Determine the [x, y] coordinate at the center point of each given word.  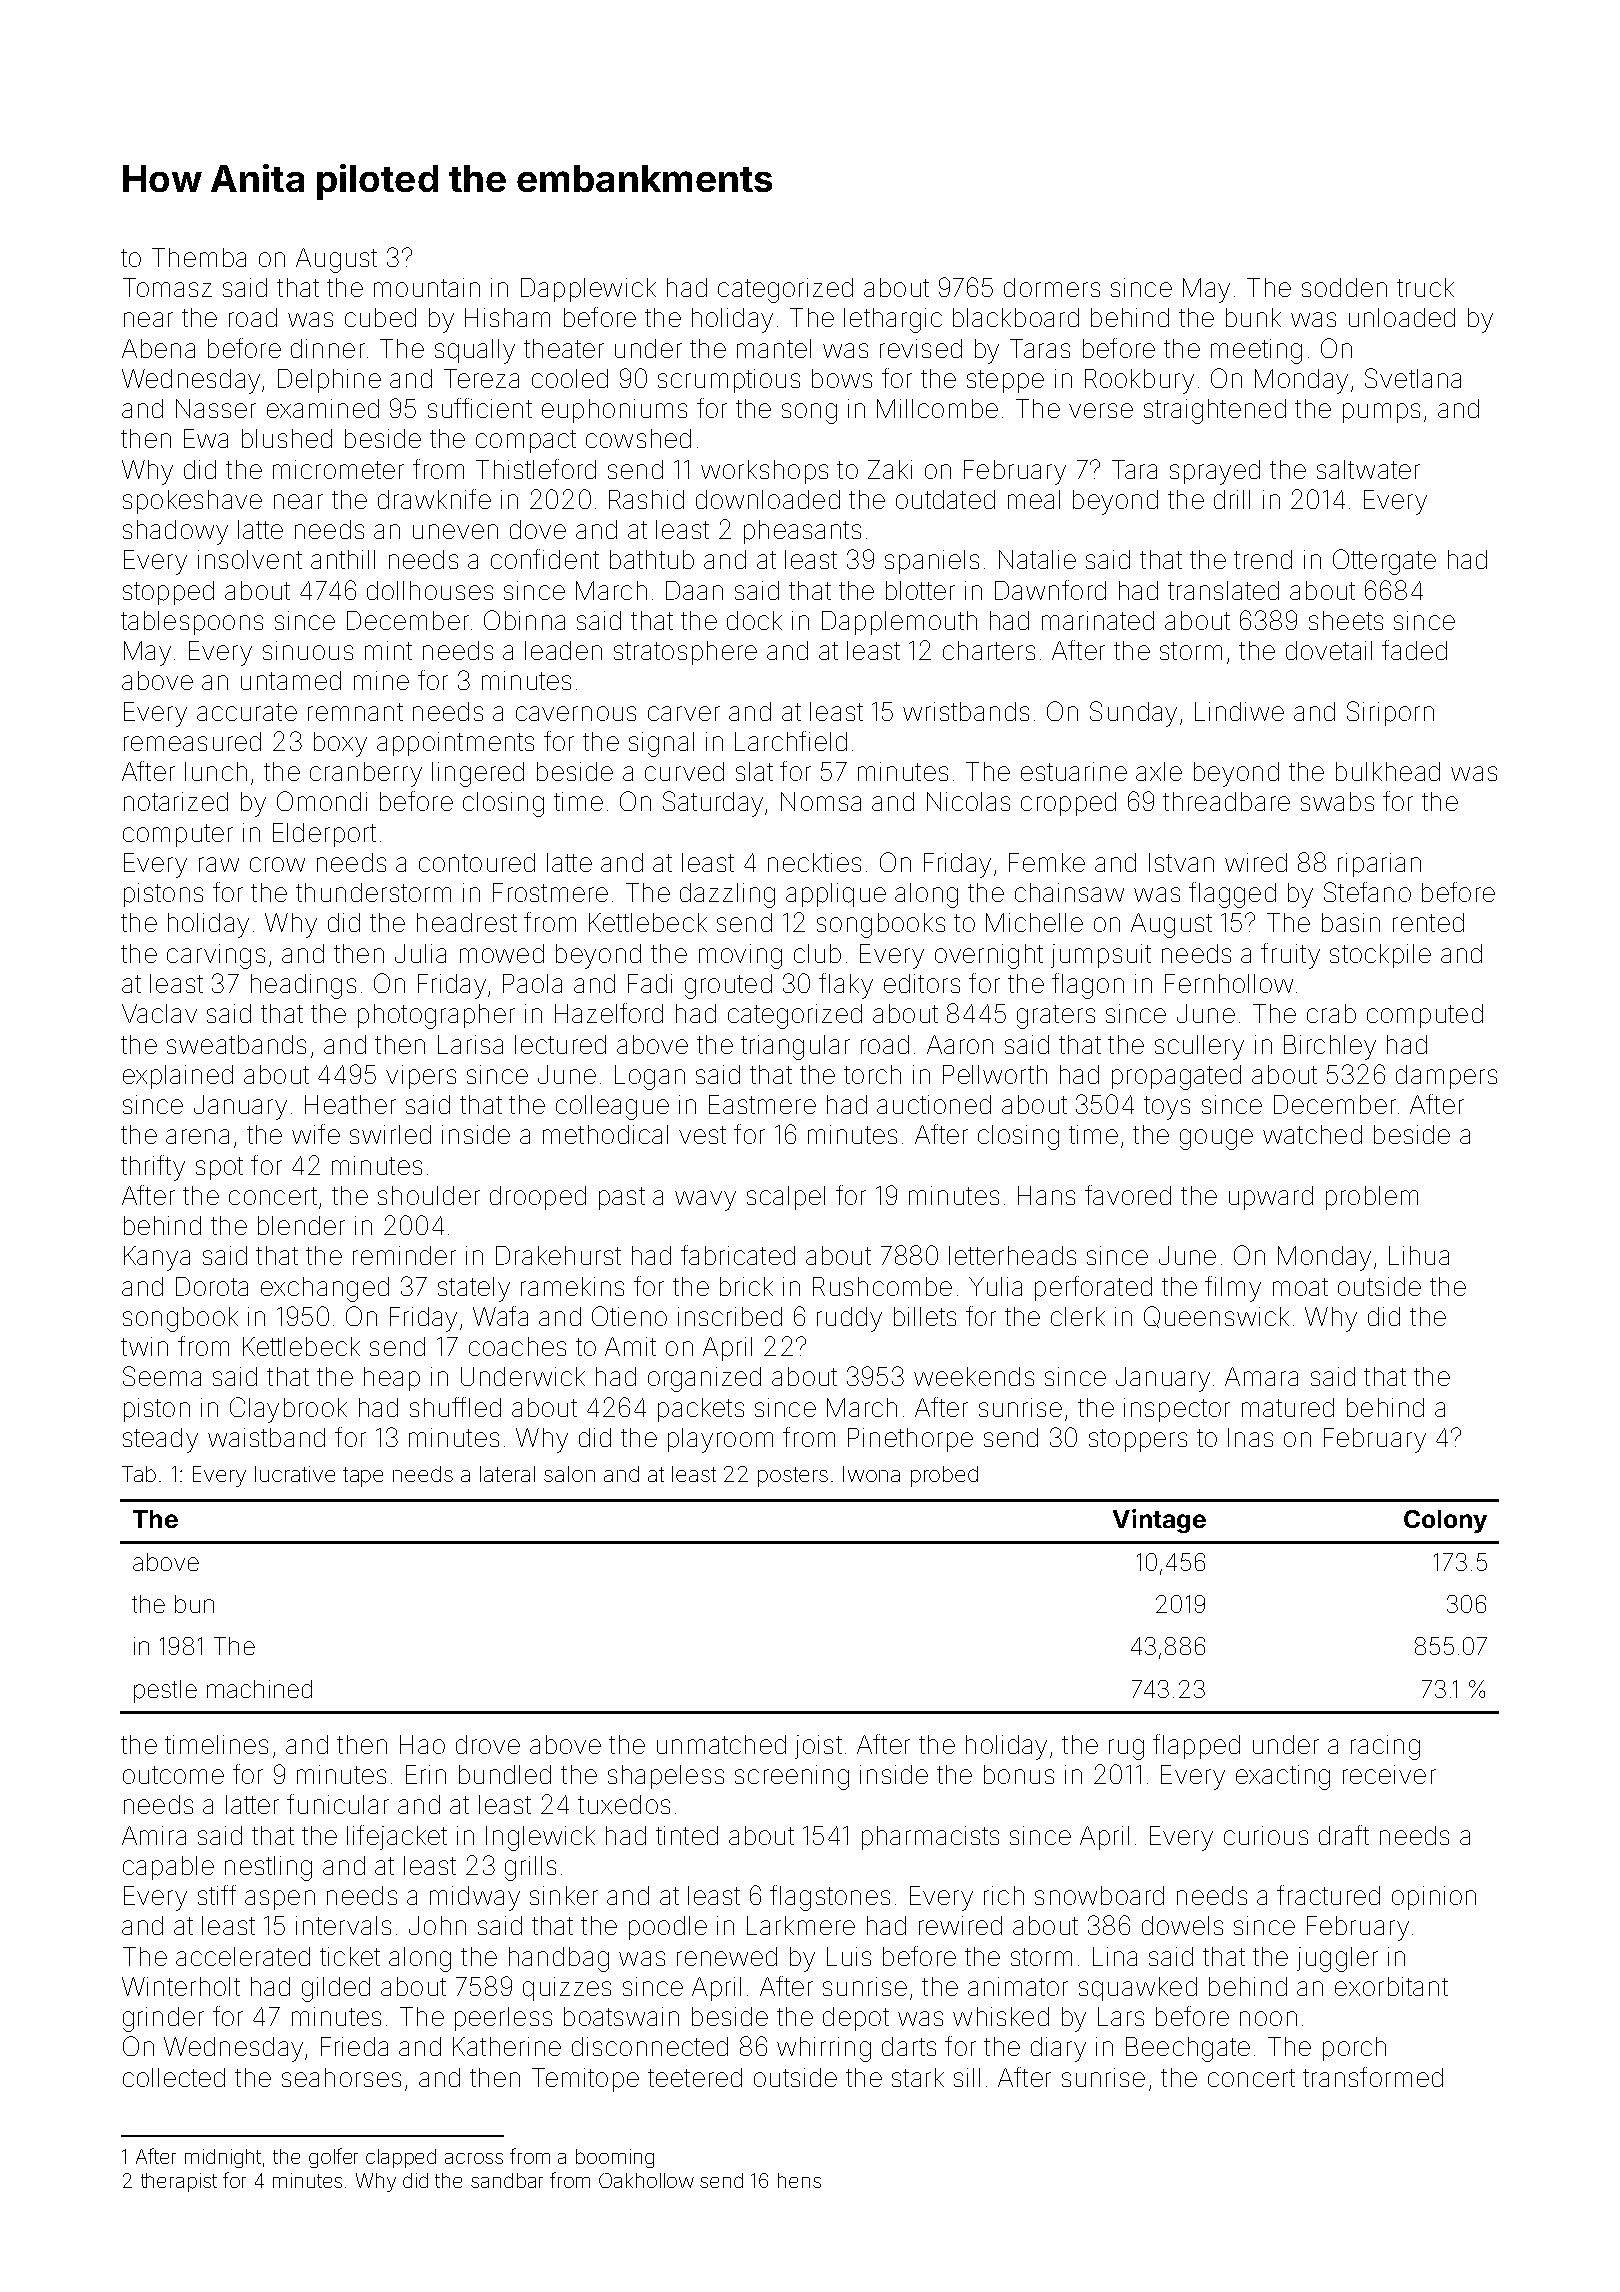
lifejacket [397, 1837]
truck [1425, 287]
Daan [694, 590]
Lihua [1419, 1255]
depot [856, 2019]
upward [1271, 1198]
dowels [1182, 1925]
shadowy [175, 532]
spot [219, 1168]
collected [174, 2077]
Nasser [216, 408]
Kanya [157, 1258]
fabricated [738, 1255]
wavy [705, 1200]
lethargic [893, 320]
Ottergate [1384, 562]
